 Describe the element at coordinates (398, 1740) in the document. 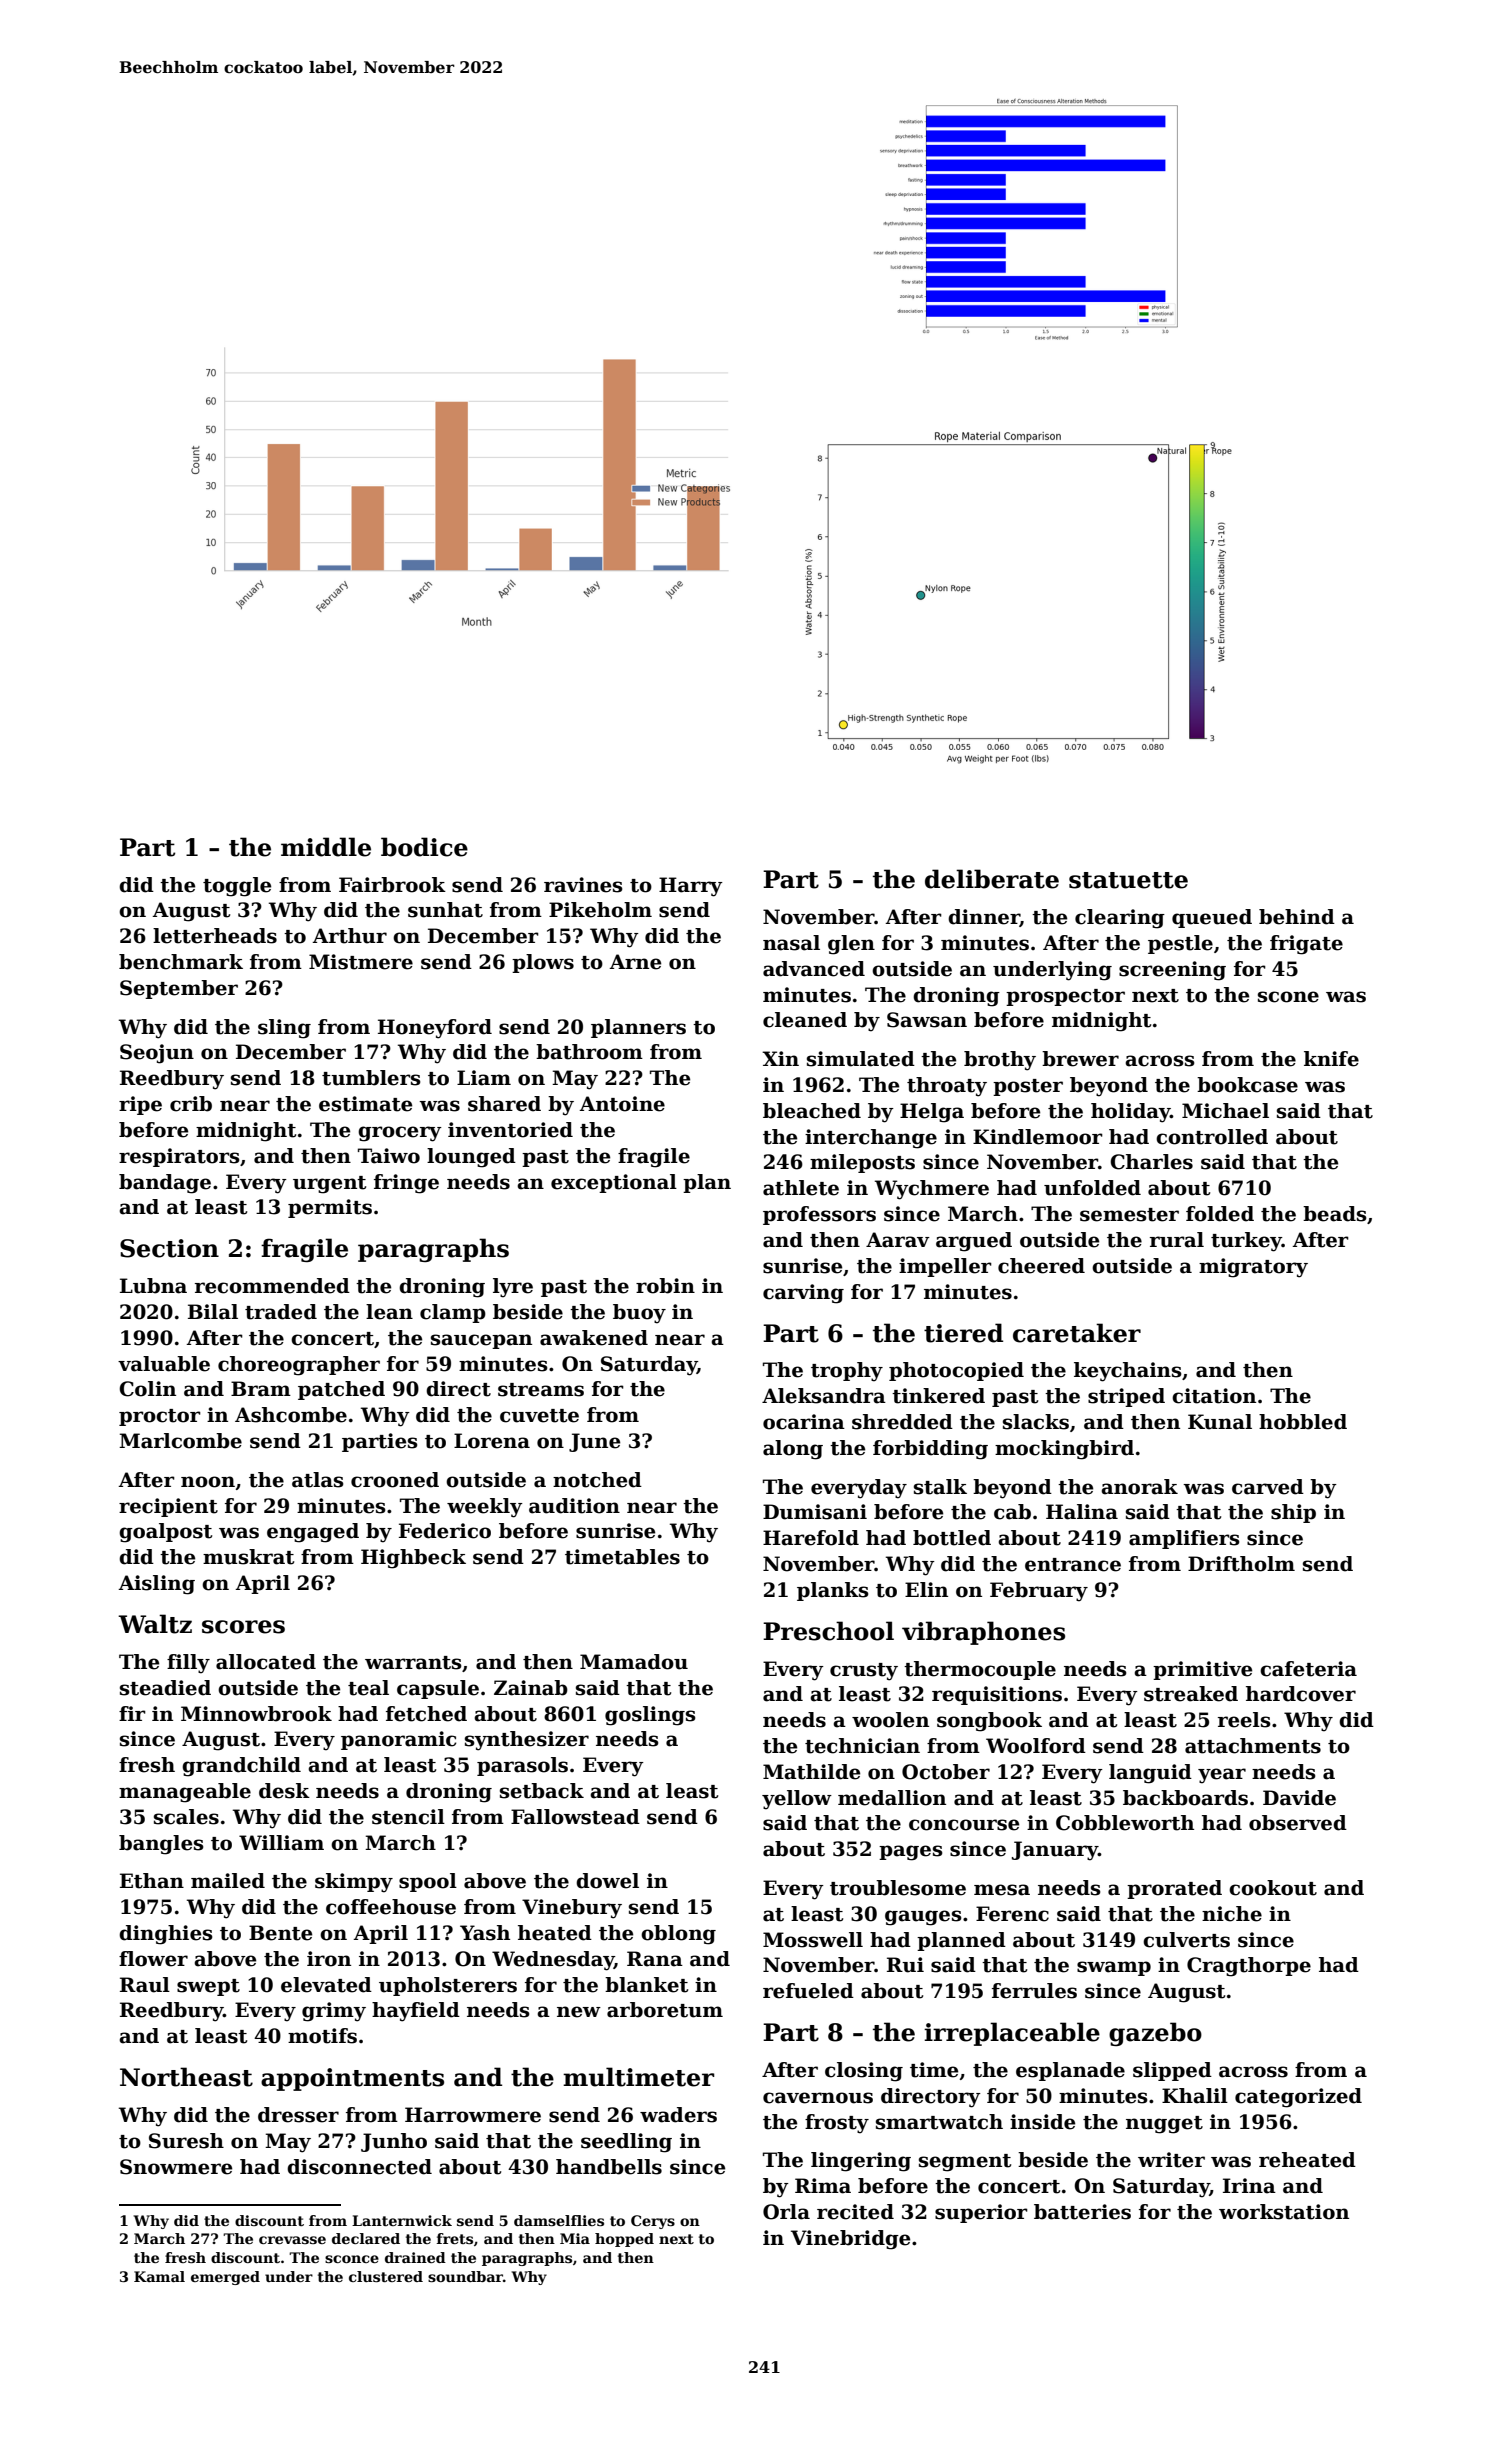

I see `panoramic` at that location.
